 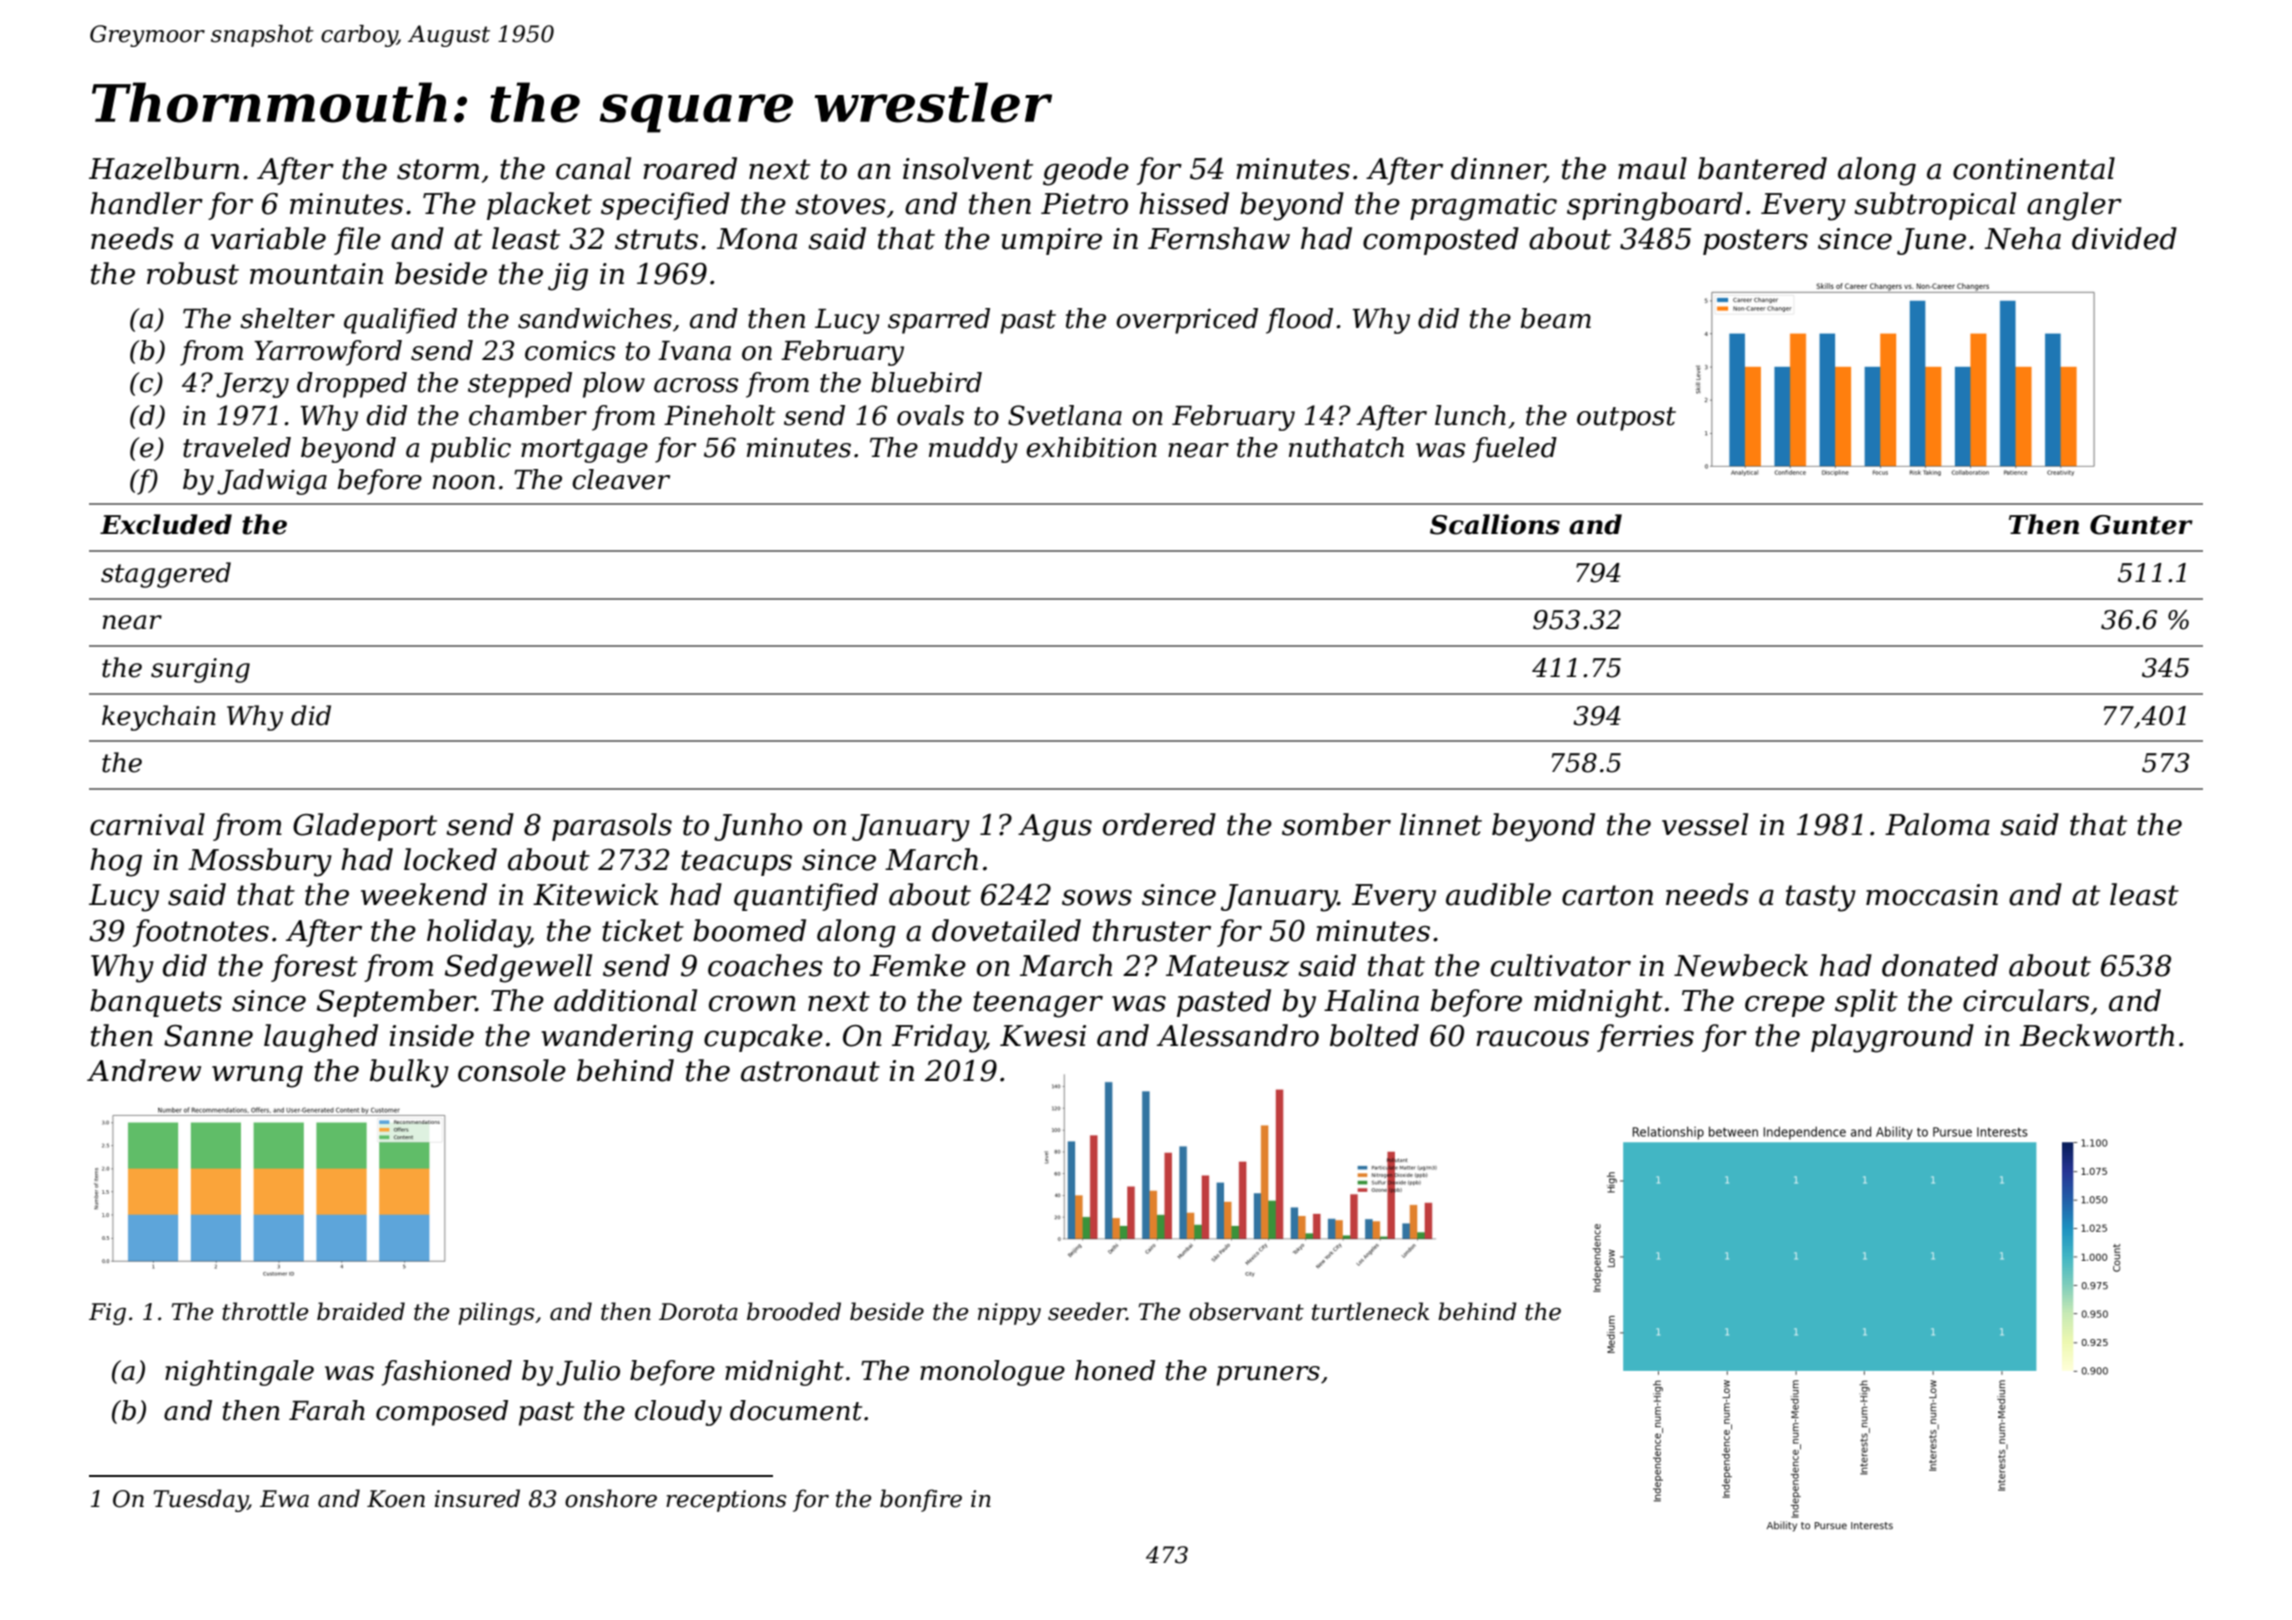 What do you see at coordinates (1246, 1311) in the screenshot?
I see `observant` at bounding box center [1246, 1311].
